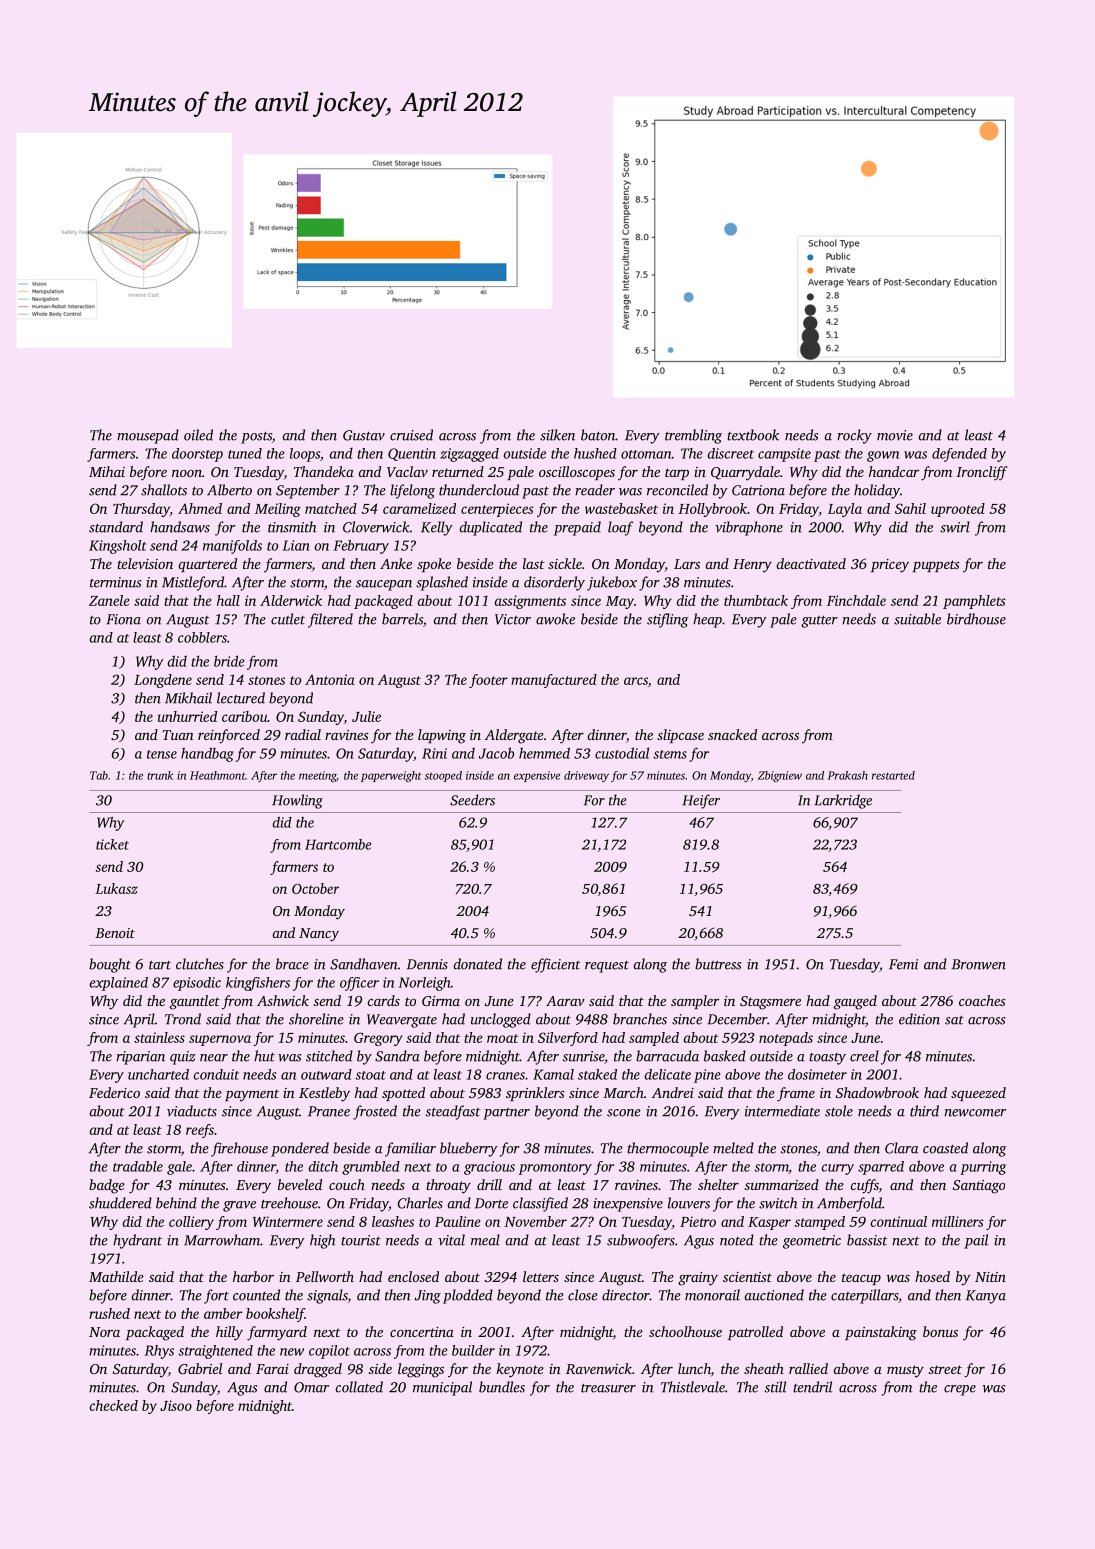  I want to click on shuddered, so click(120, 1203).
